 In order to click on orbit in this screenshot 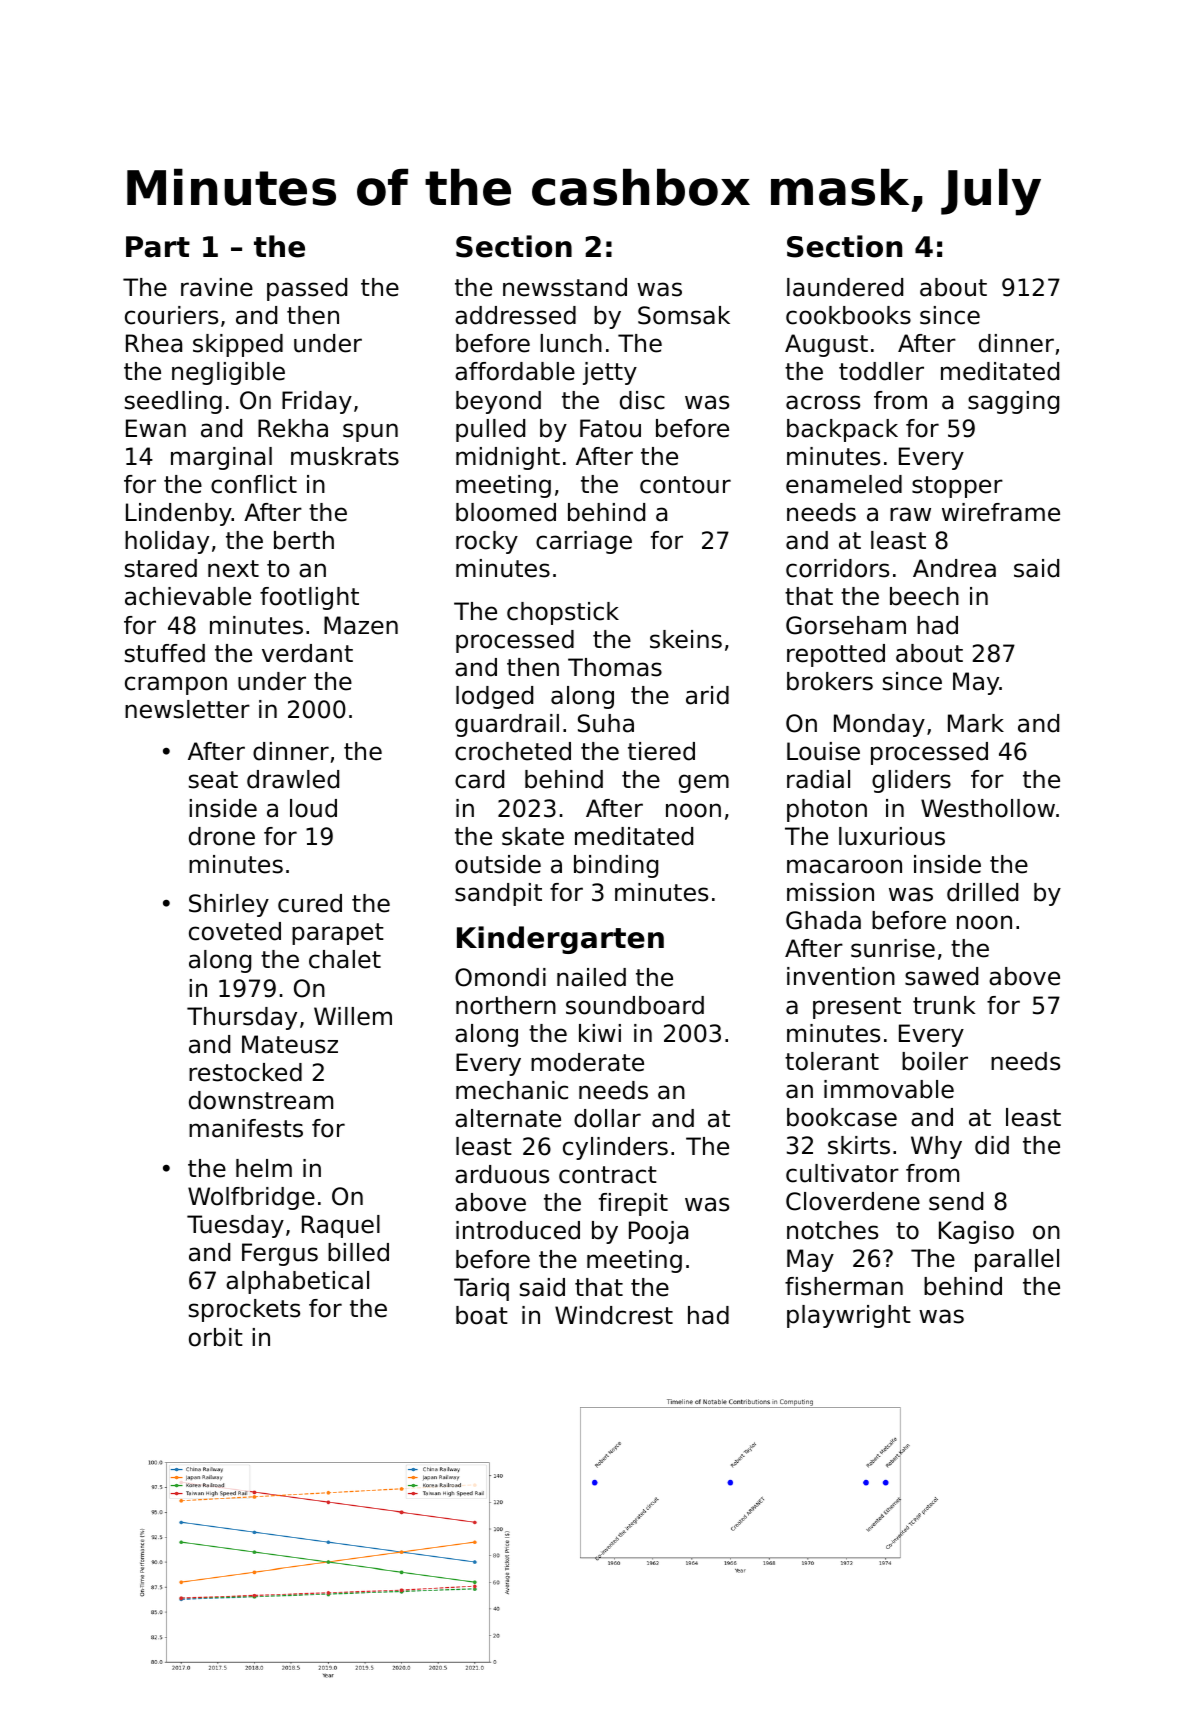, I will do `click(216, 1337)`.
